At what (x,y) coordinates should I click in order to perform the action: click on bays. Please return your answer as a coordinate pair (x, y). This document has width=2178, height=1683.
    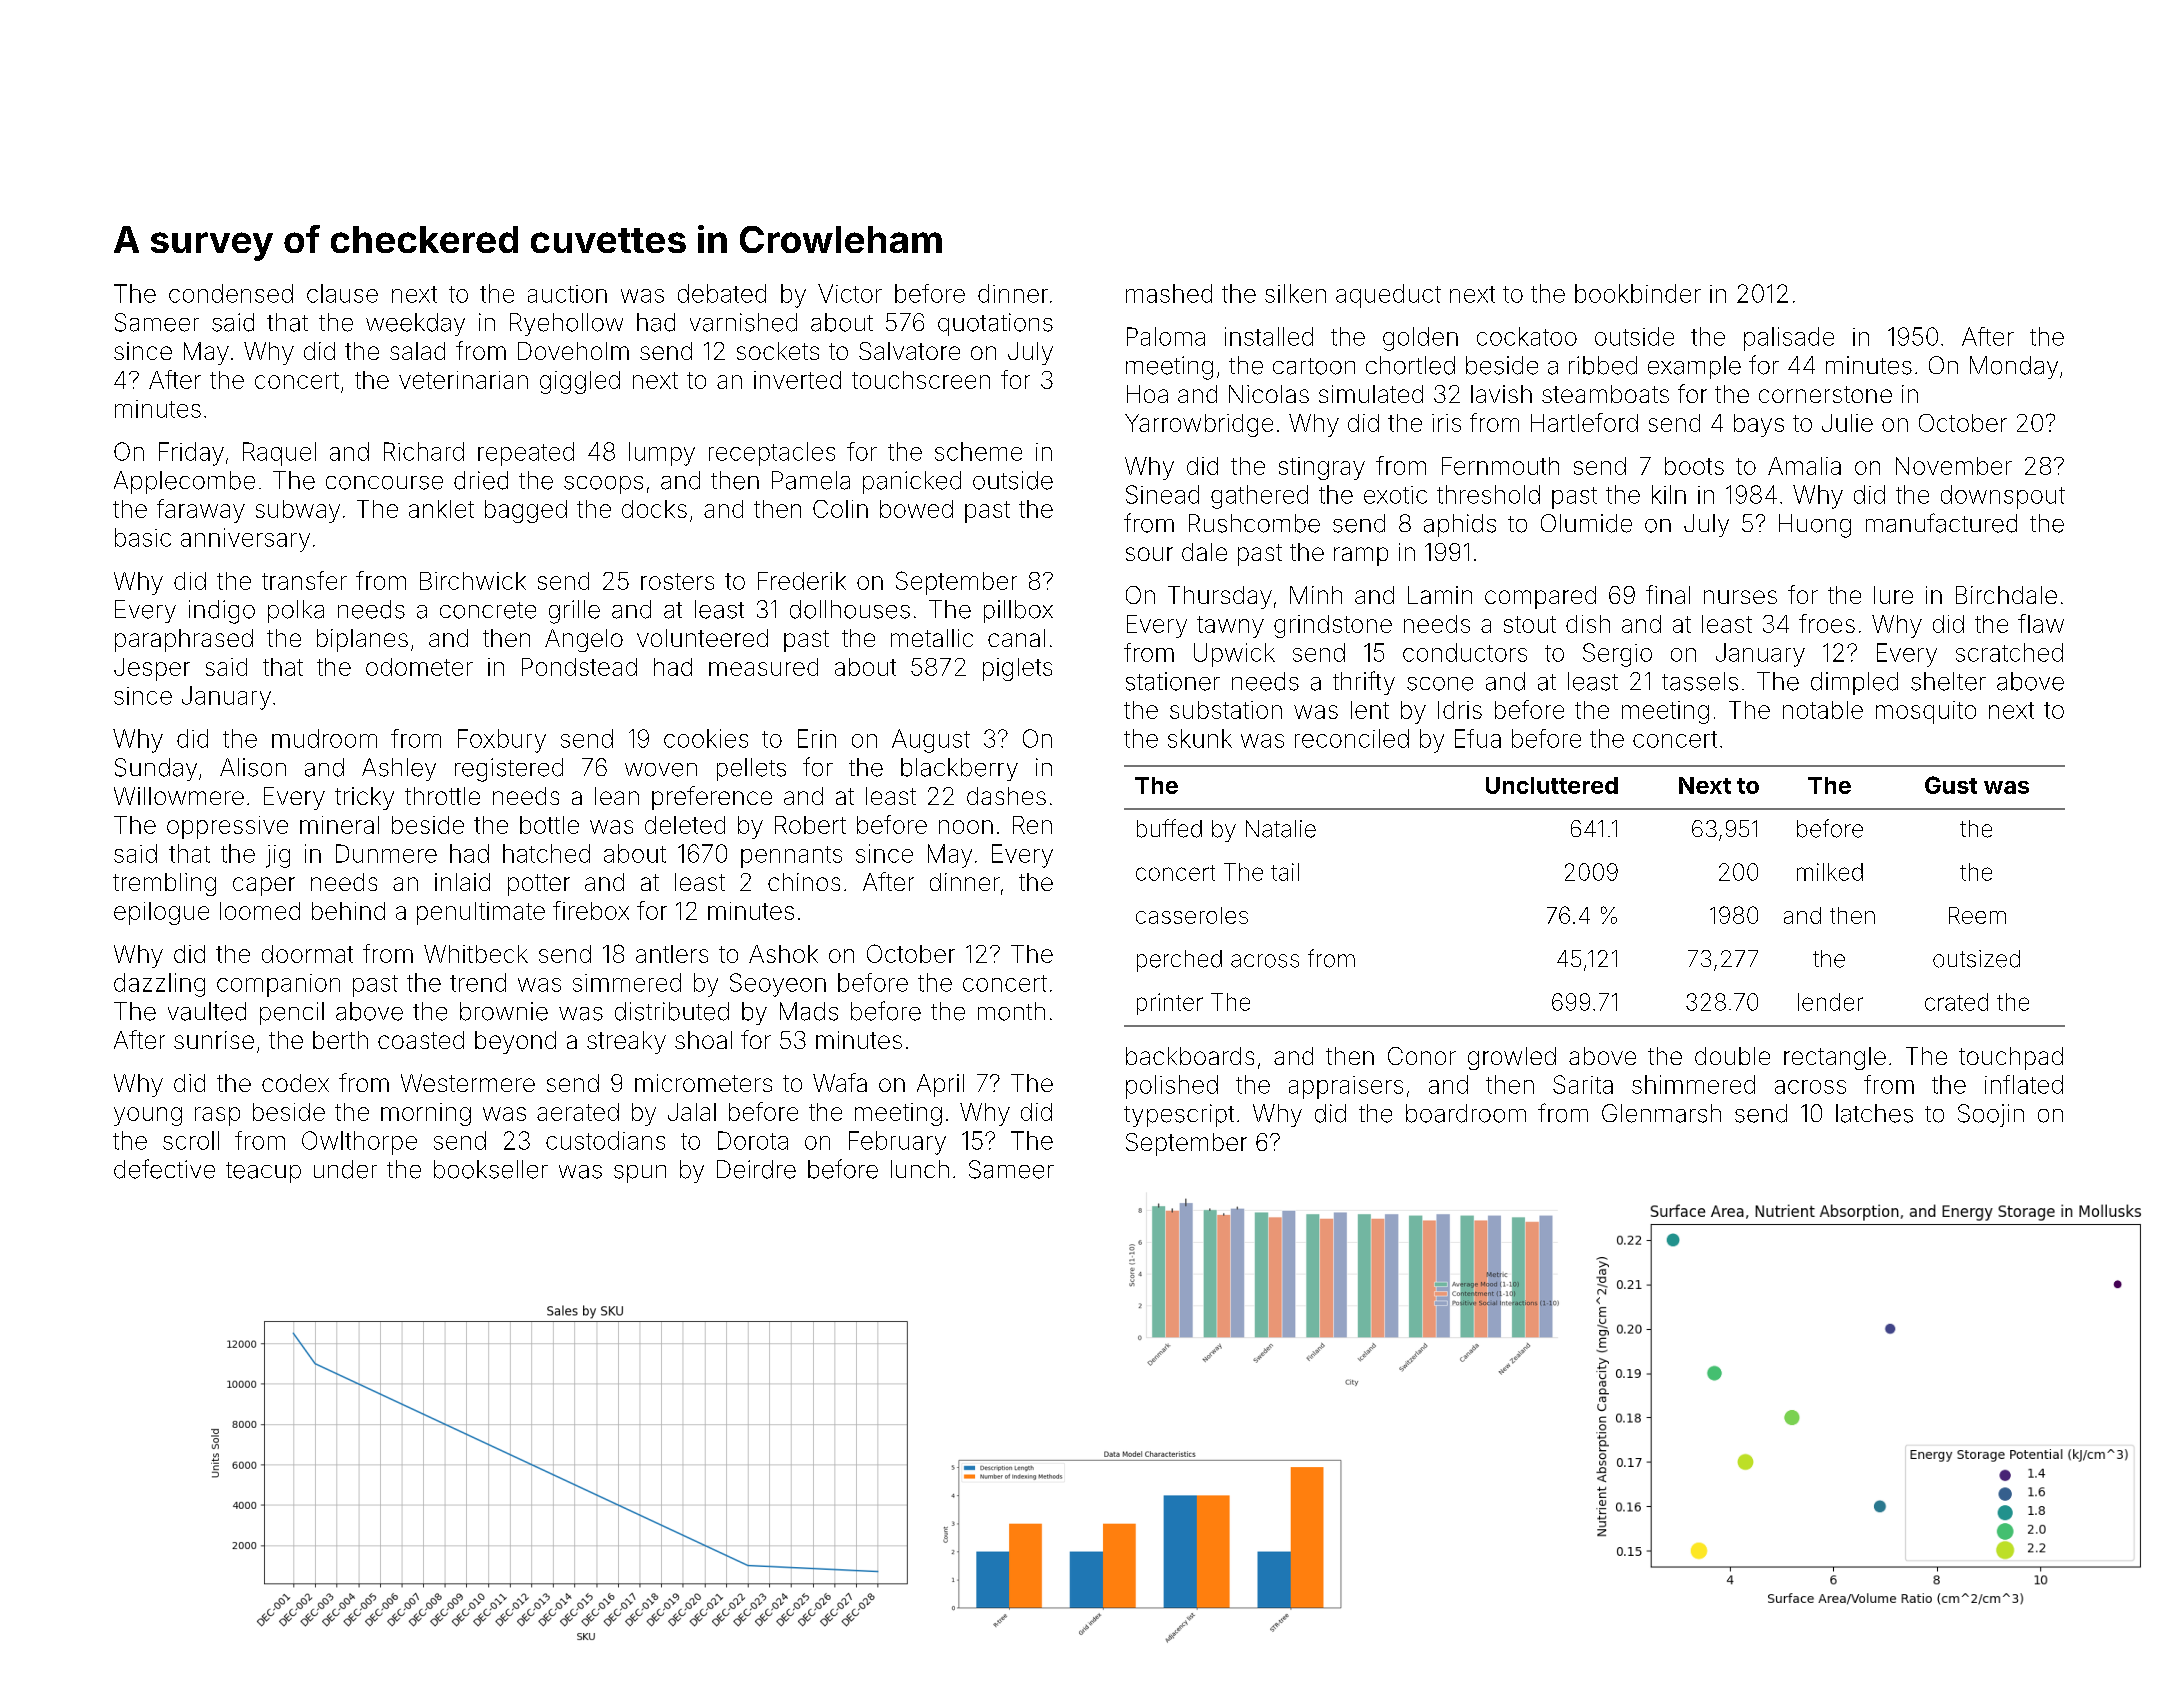
    Looking at the image, I should click on (1759, 425).
